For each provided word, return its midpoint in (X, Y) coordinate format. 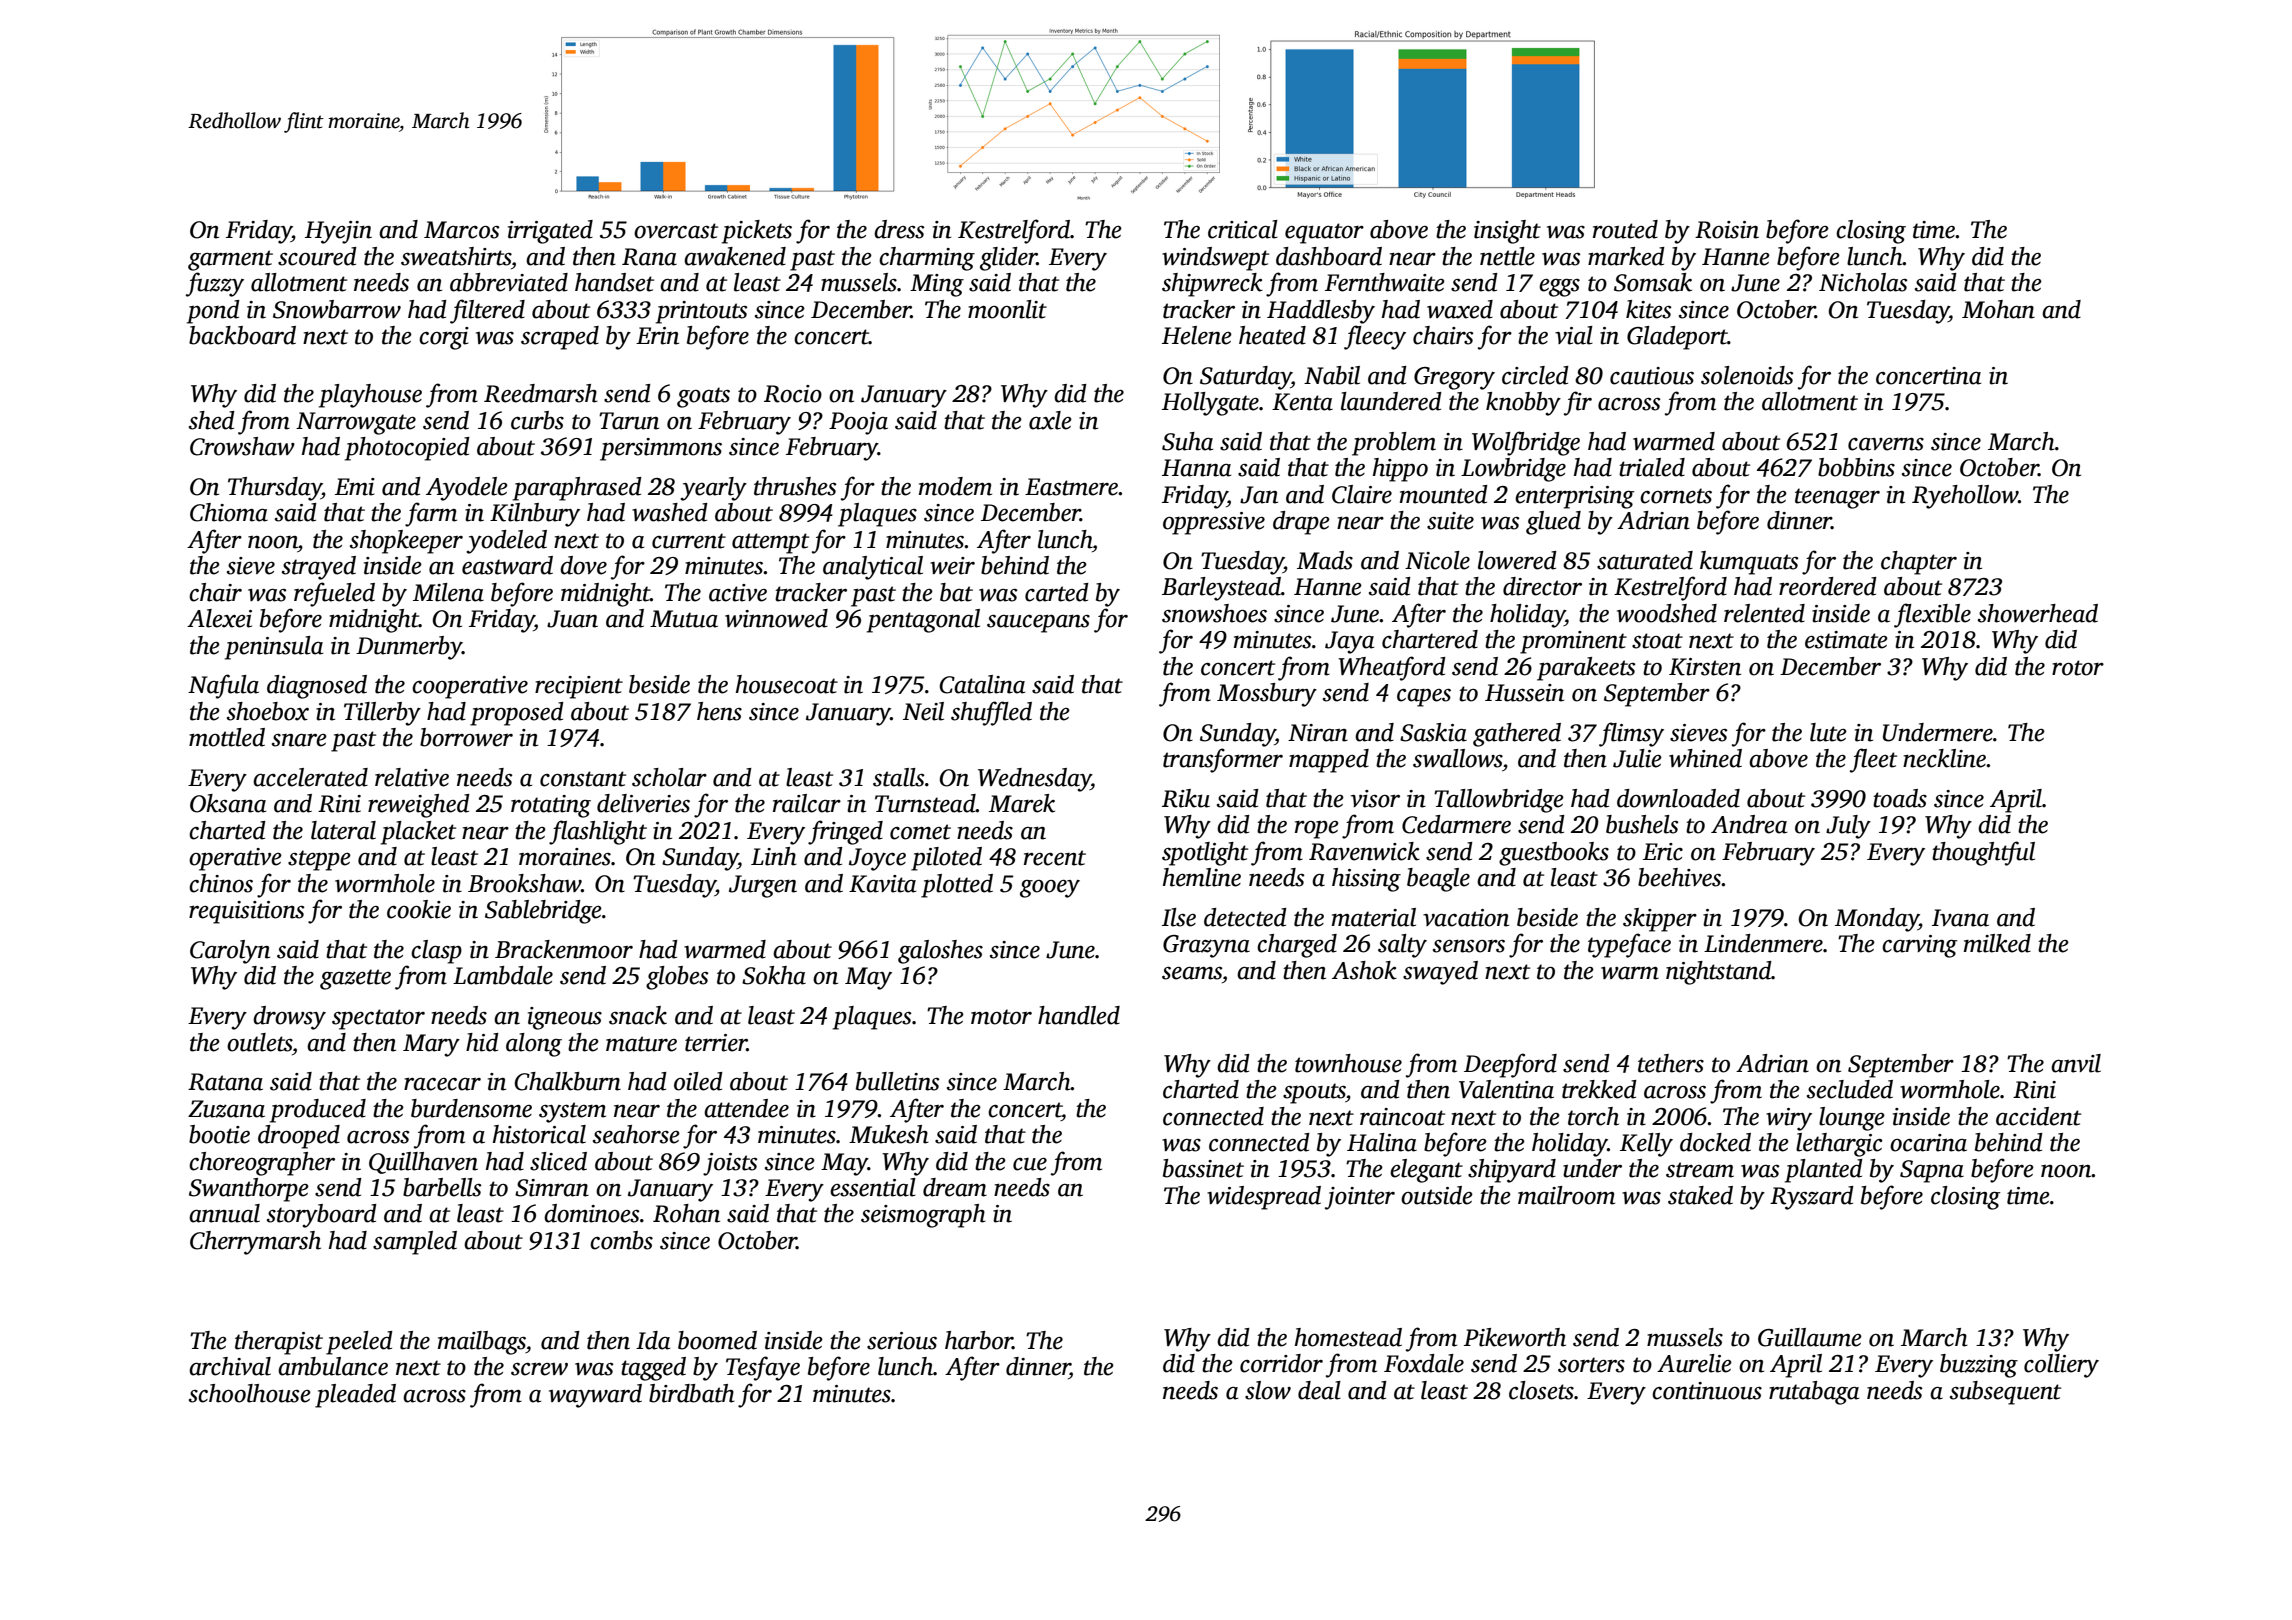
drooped (299, 1137)
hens (719, 711)
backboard (242, 335)
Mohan (1998, 309)
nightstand (1719, 973)
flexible (1932, 615)
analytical (873, 568)
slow (1268, 1390)
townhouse (1348, 1063)
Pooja (858, 423)
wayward (595, 1396)
